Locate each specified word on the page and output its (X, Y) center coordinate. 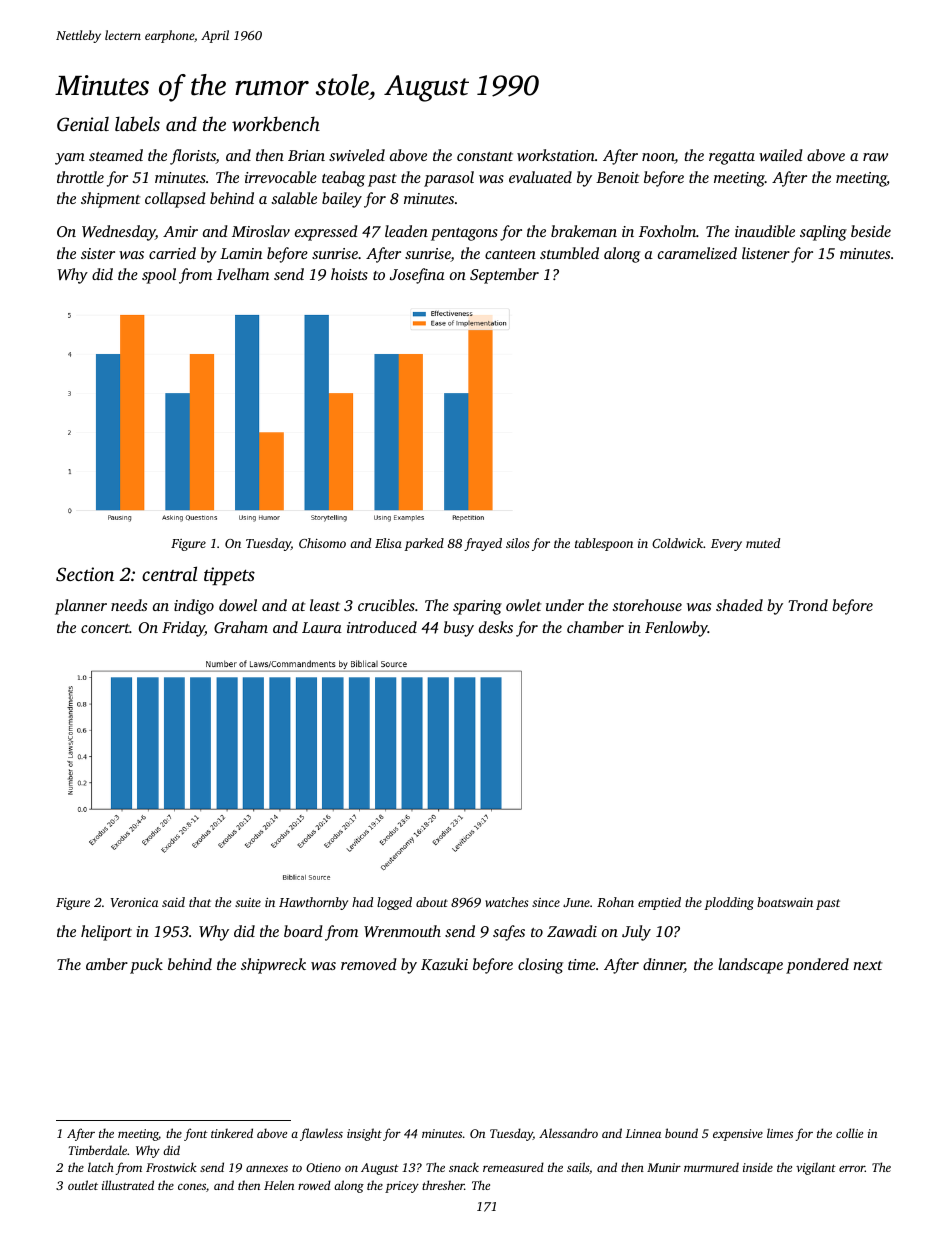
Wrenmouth (402, 931)
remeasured (513, 1167)
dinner (664, 965)
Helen (279, 1185)
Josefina (417, 276)
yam (70, 159)
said (173, 902)
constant (485, 156)
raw (875, 157)
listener (766, 253)
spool (159, 276)
